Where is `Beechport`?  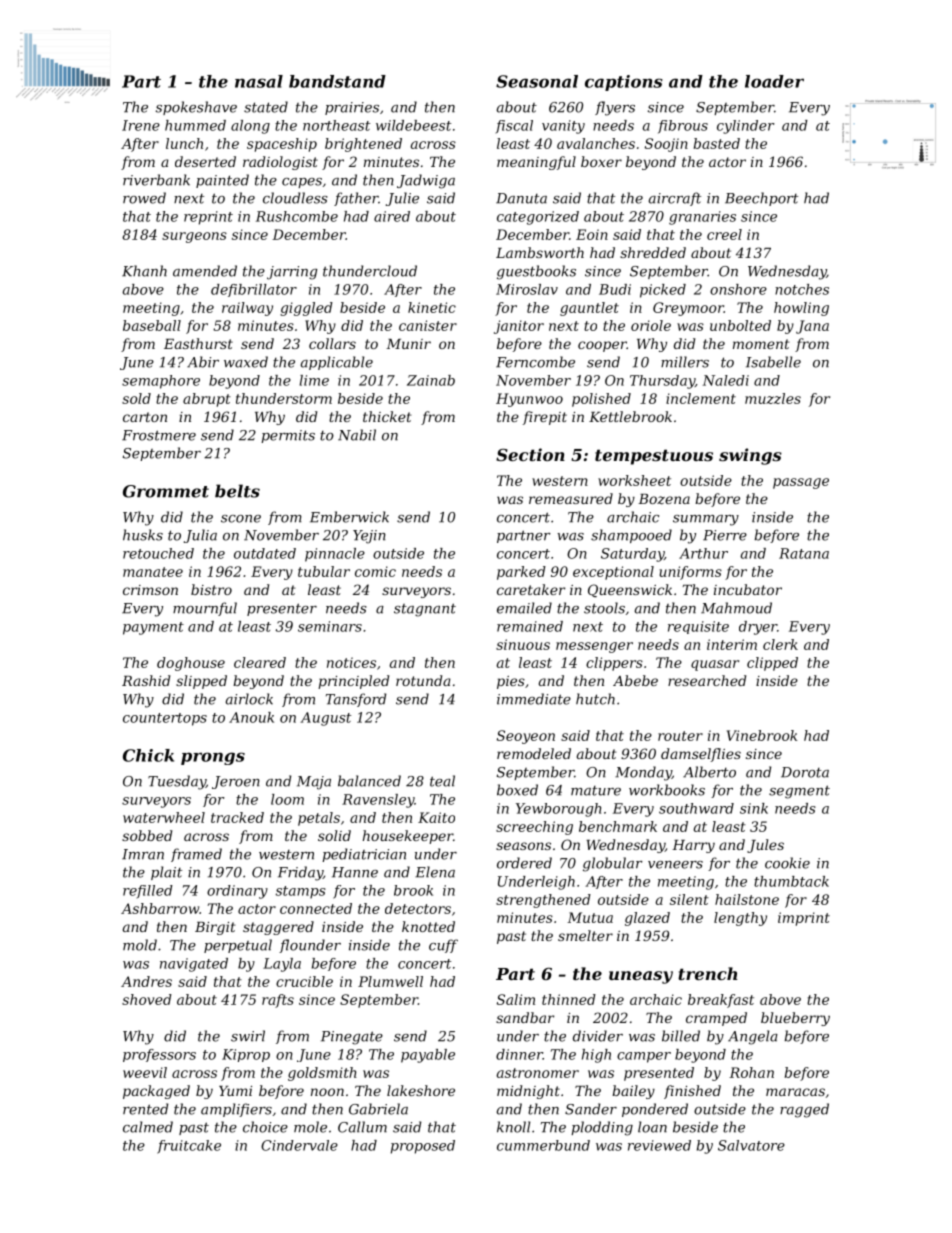 Beechport is located at coordinates (761, 199).
